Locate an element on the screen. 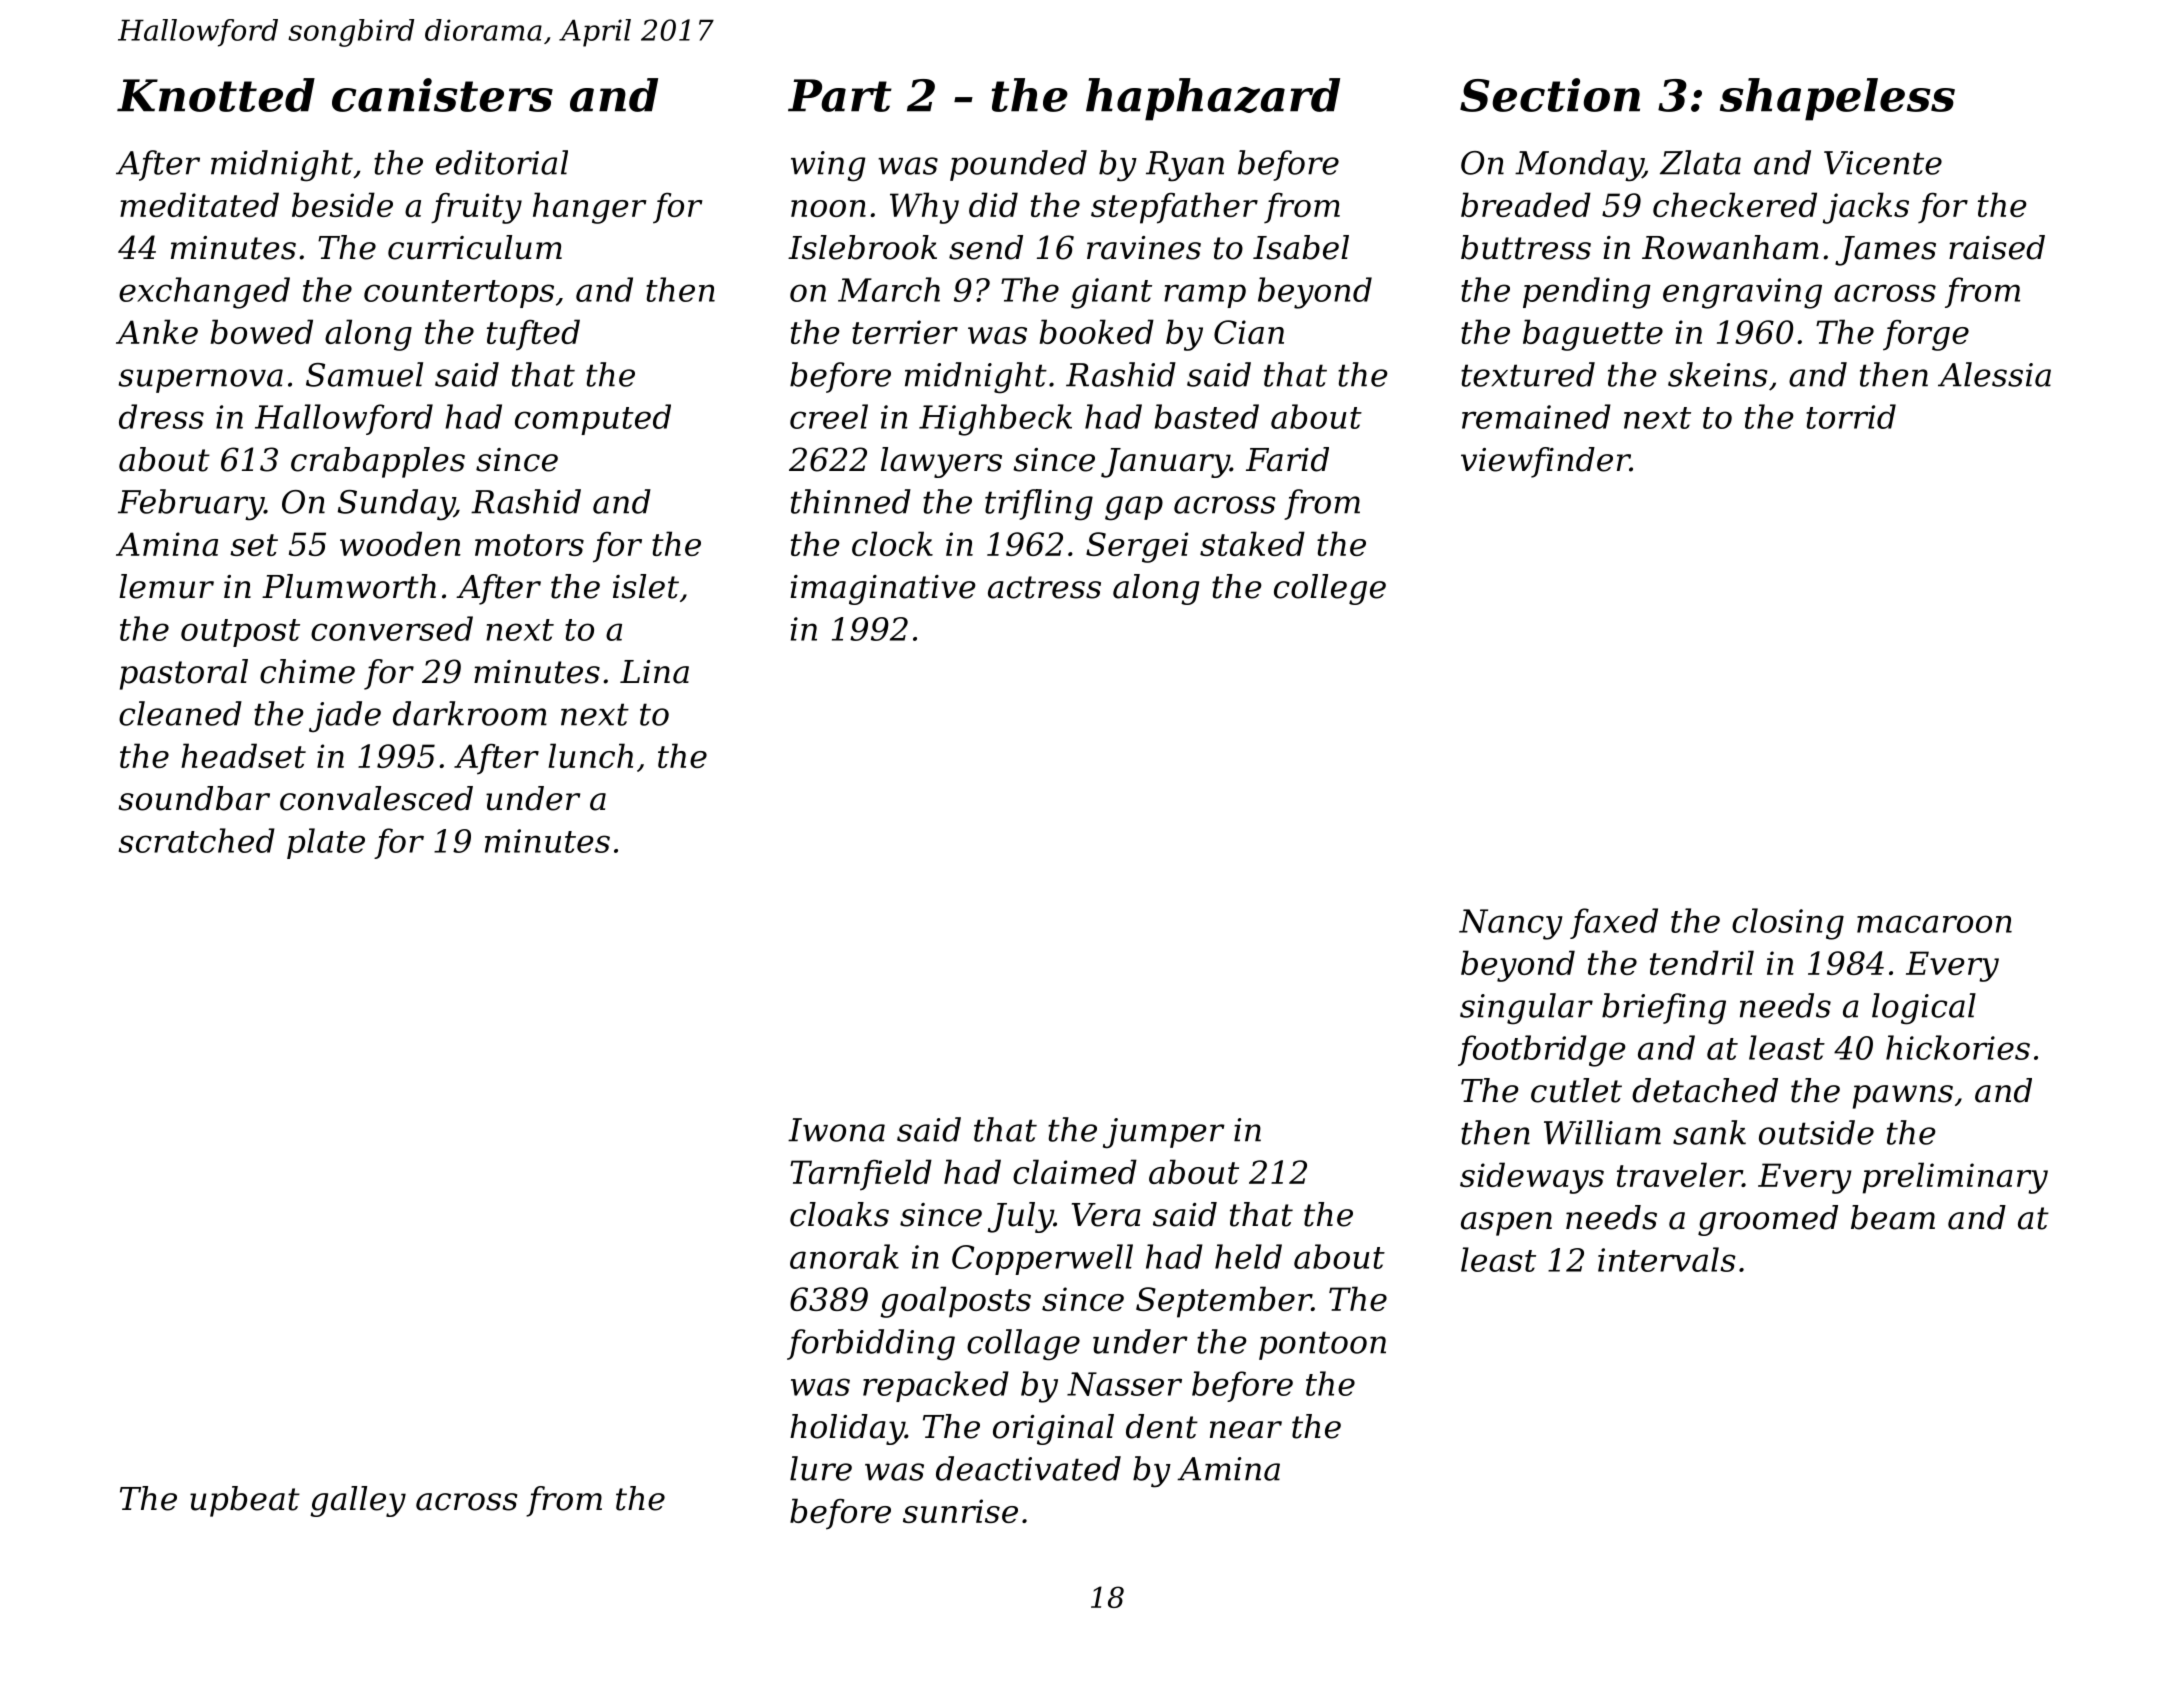  shapeless is located at coordinates (1837, 99).
